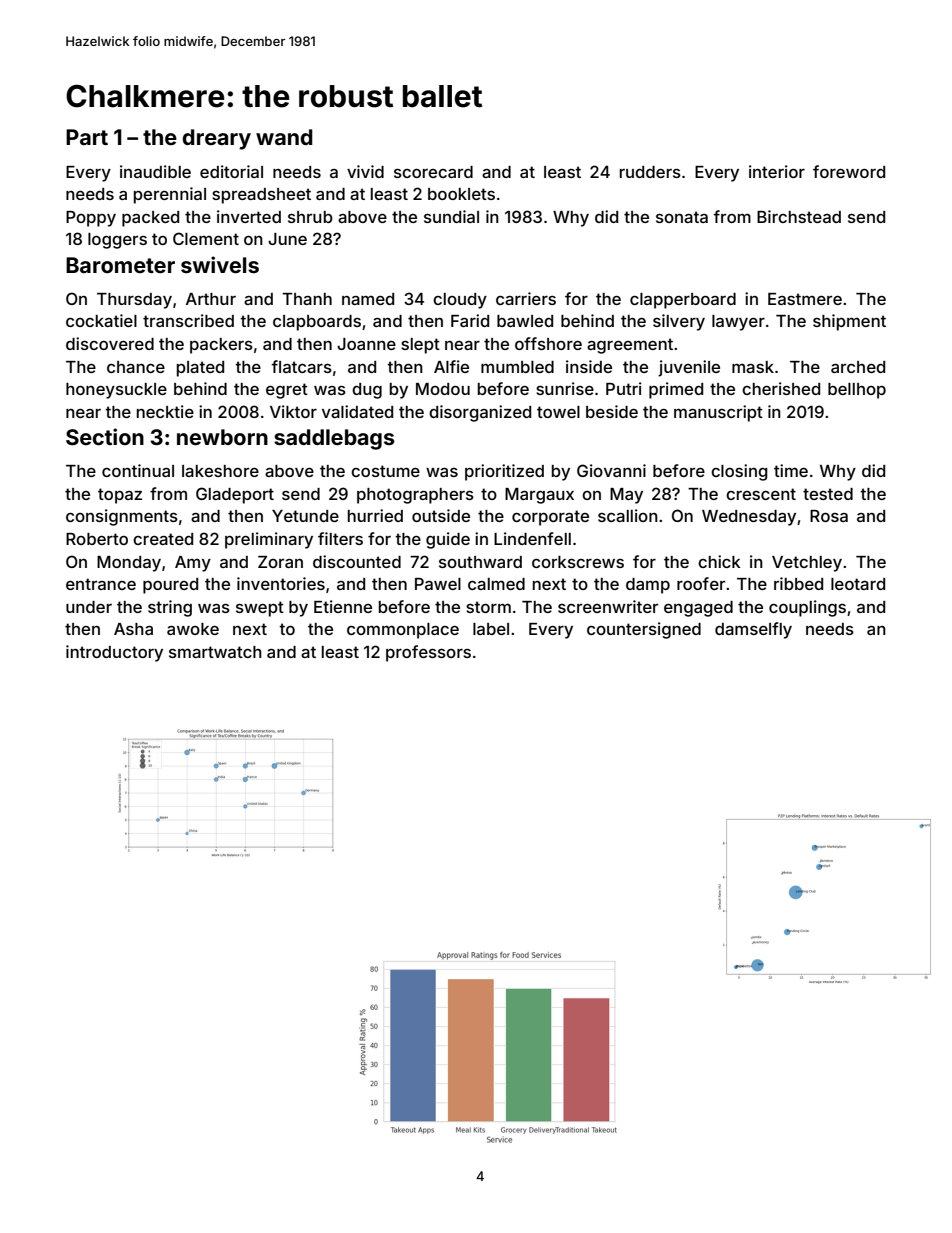 Image resolution: width=952 pixels, height=1233 pixels. What do you see at coordinates (777, 171) in the screenshot?
I see `interior` at bounding box center [777, 171].
